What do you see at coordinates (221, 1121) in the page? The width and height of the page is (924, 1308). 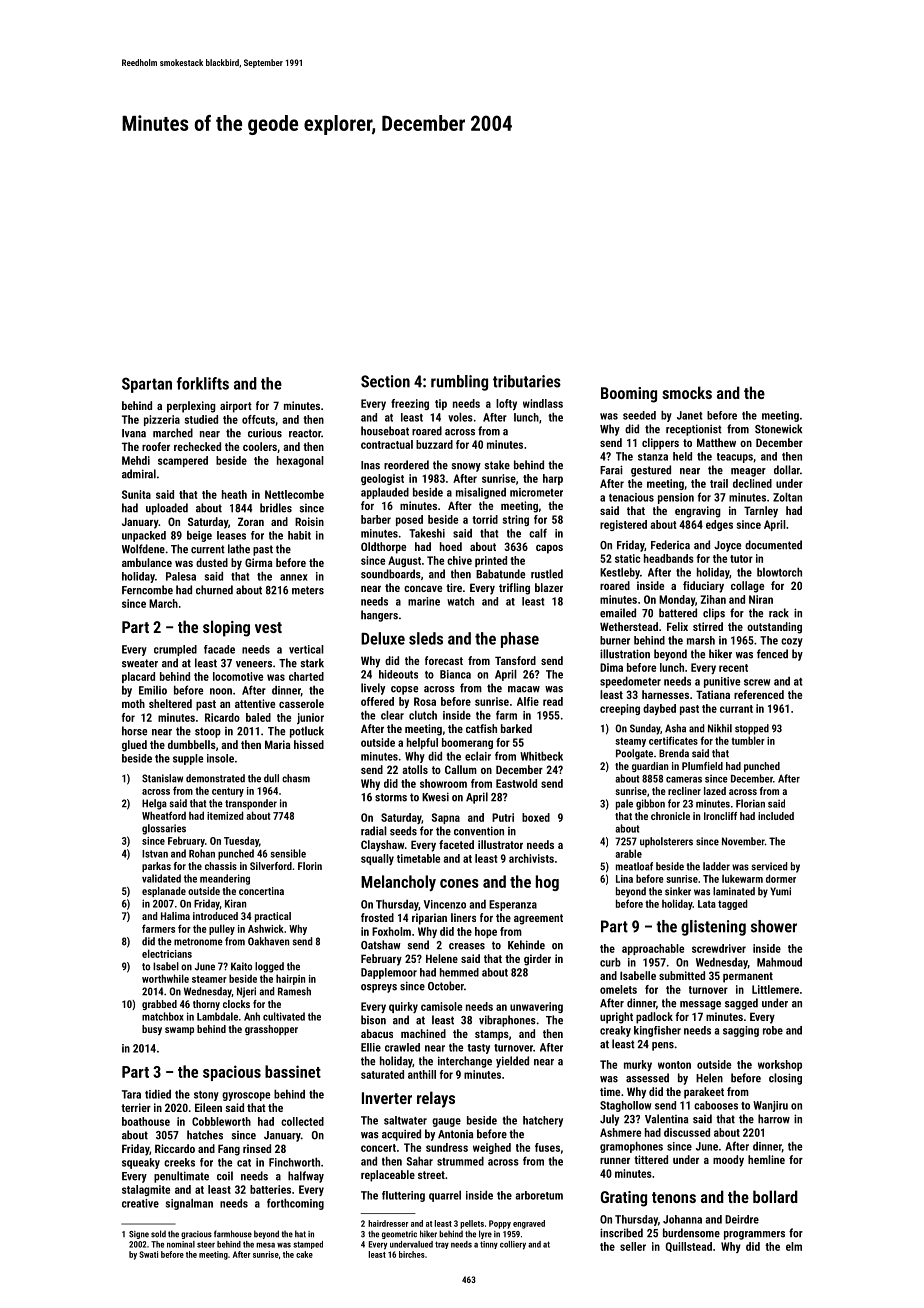 I see `Cobbleworth` at bounding box center [221, 1121].
